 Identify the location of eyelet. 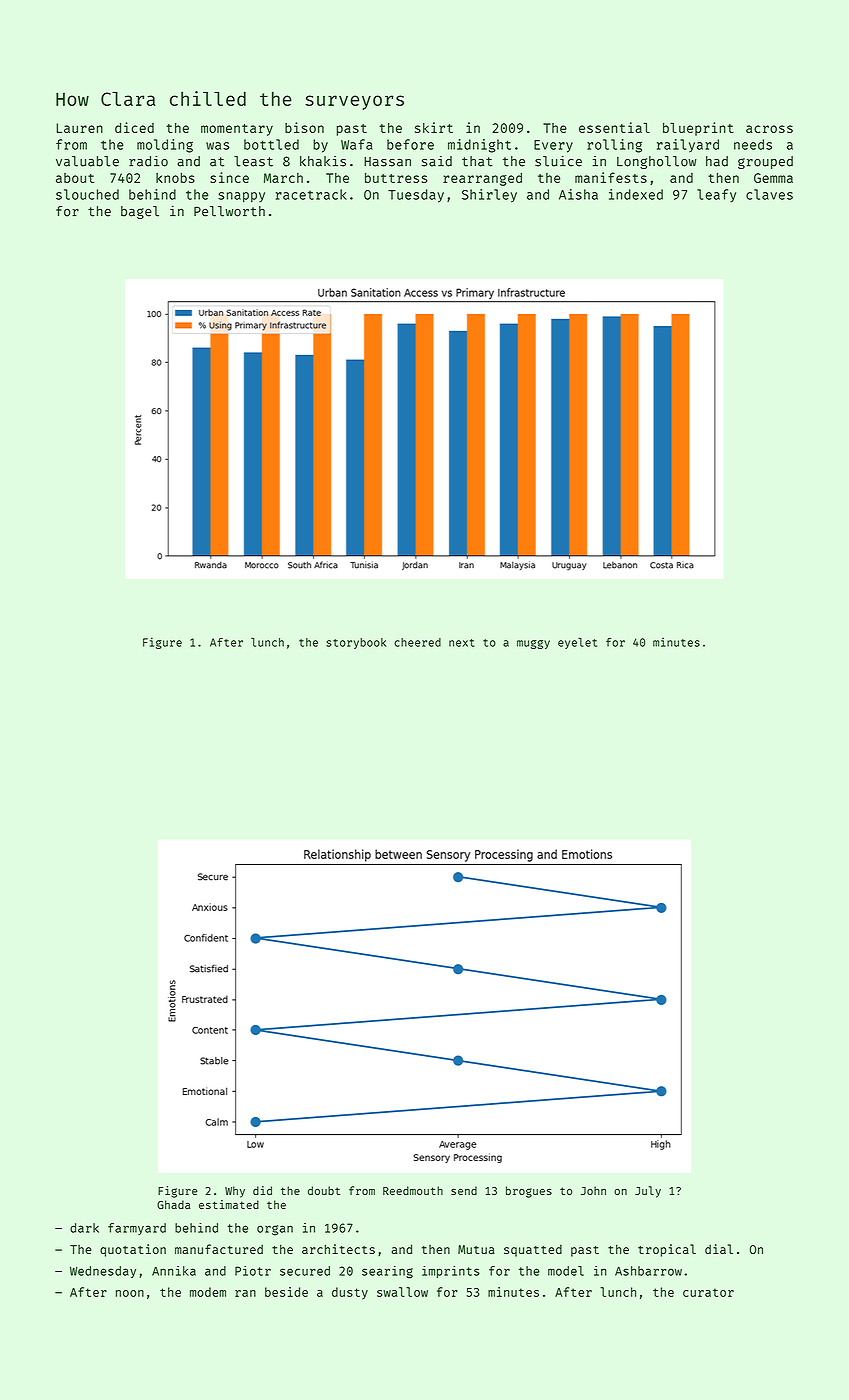
(577, 643).
